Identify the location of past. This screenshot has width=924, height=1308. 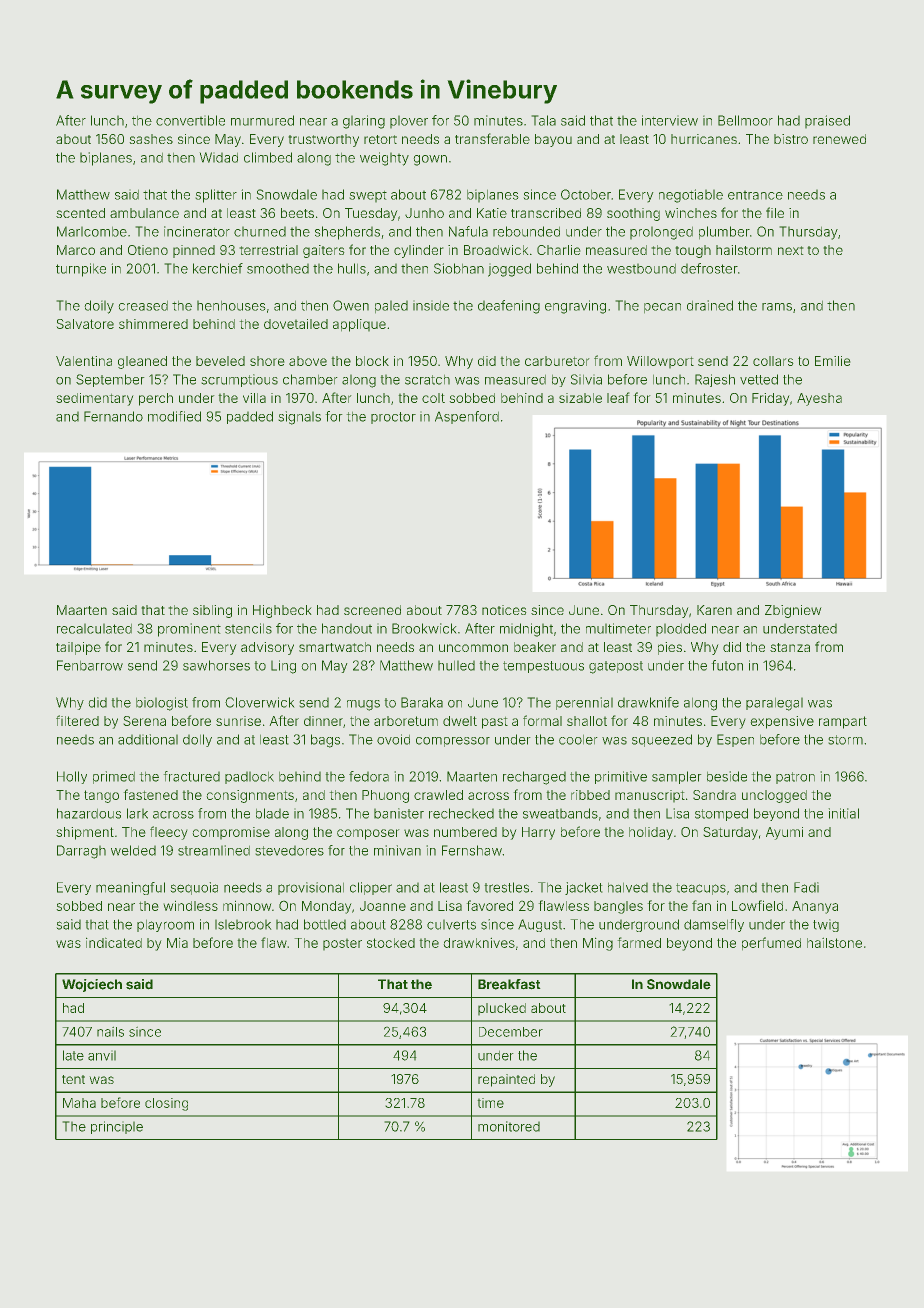
(495, 722).
